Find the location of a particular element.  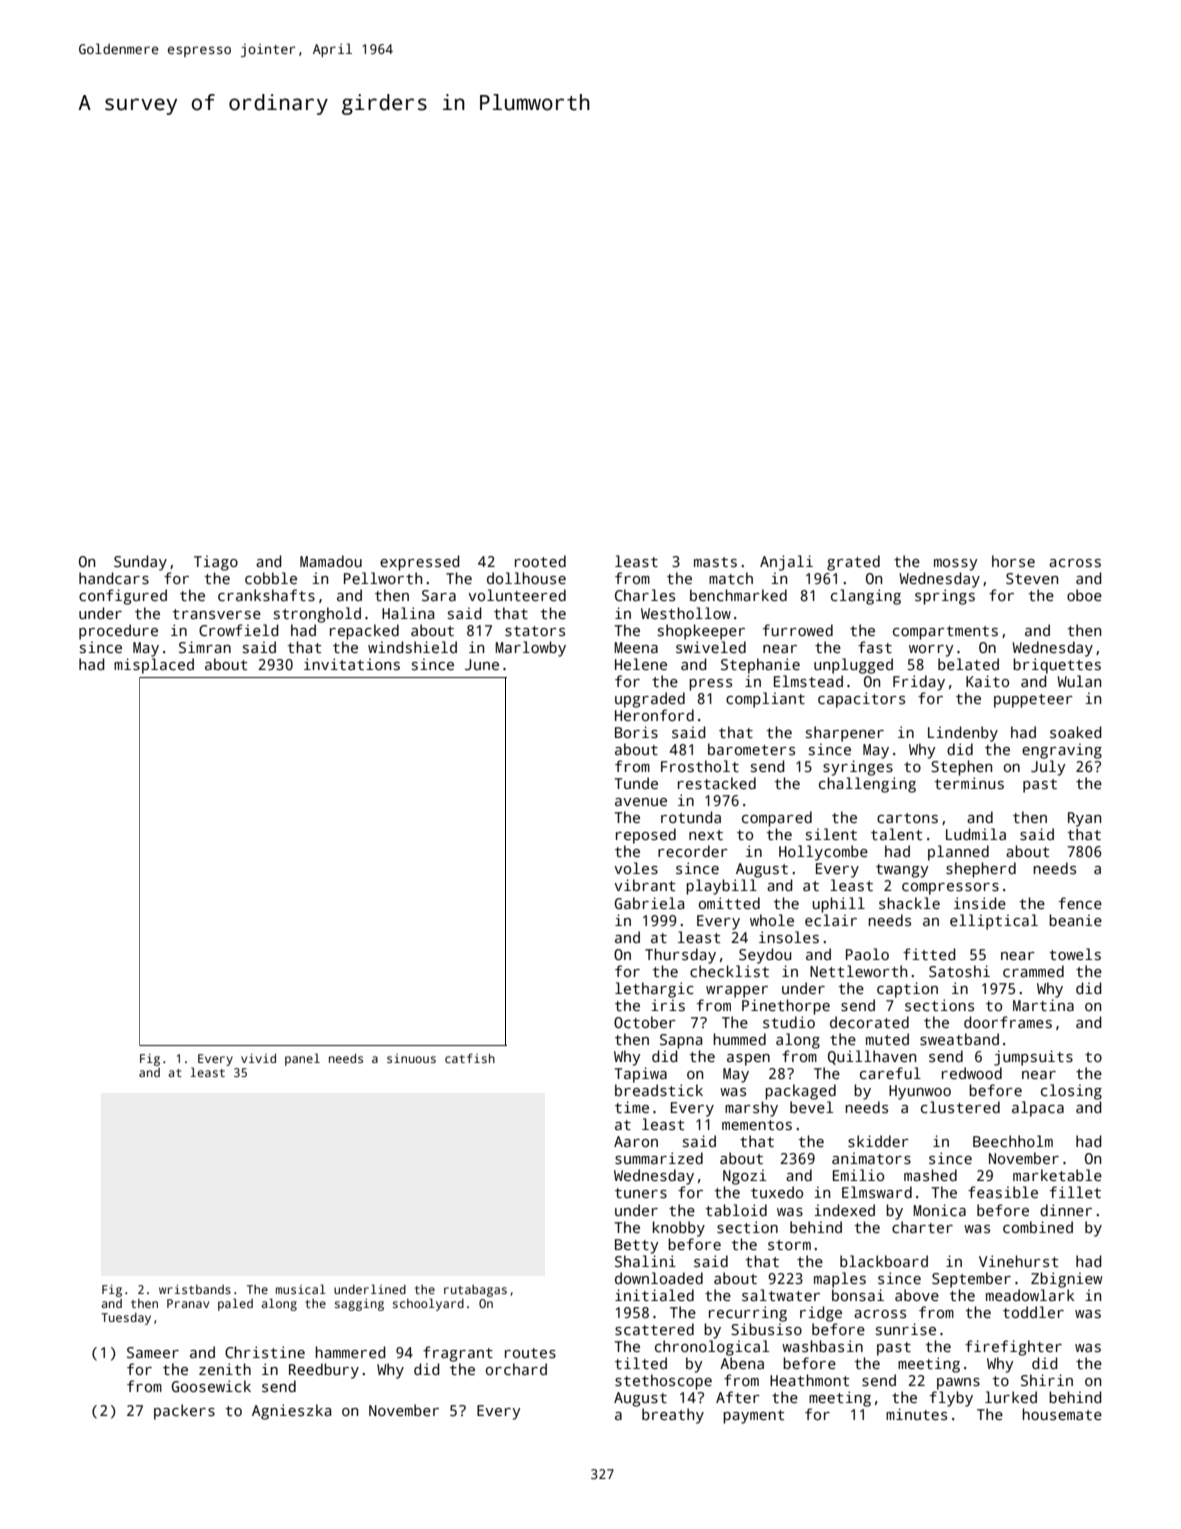

crankshafts is located at coordinates (266, 595).
